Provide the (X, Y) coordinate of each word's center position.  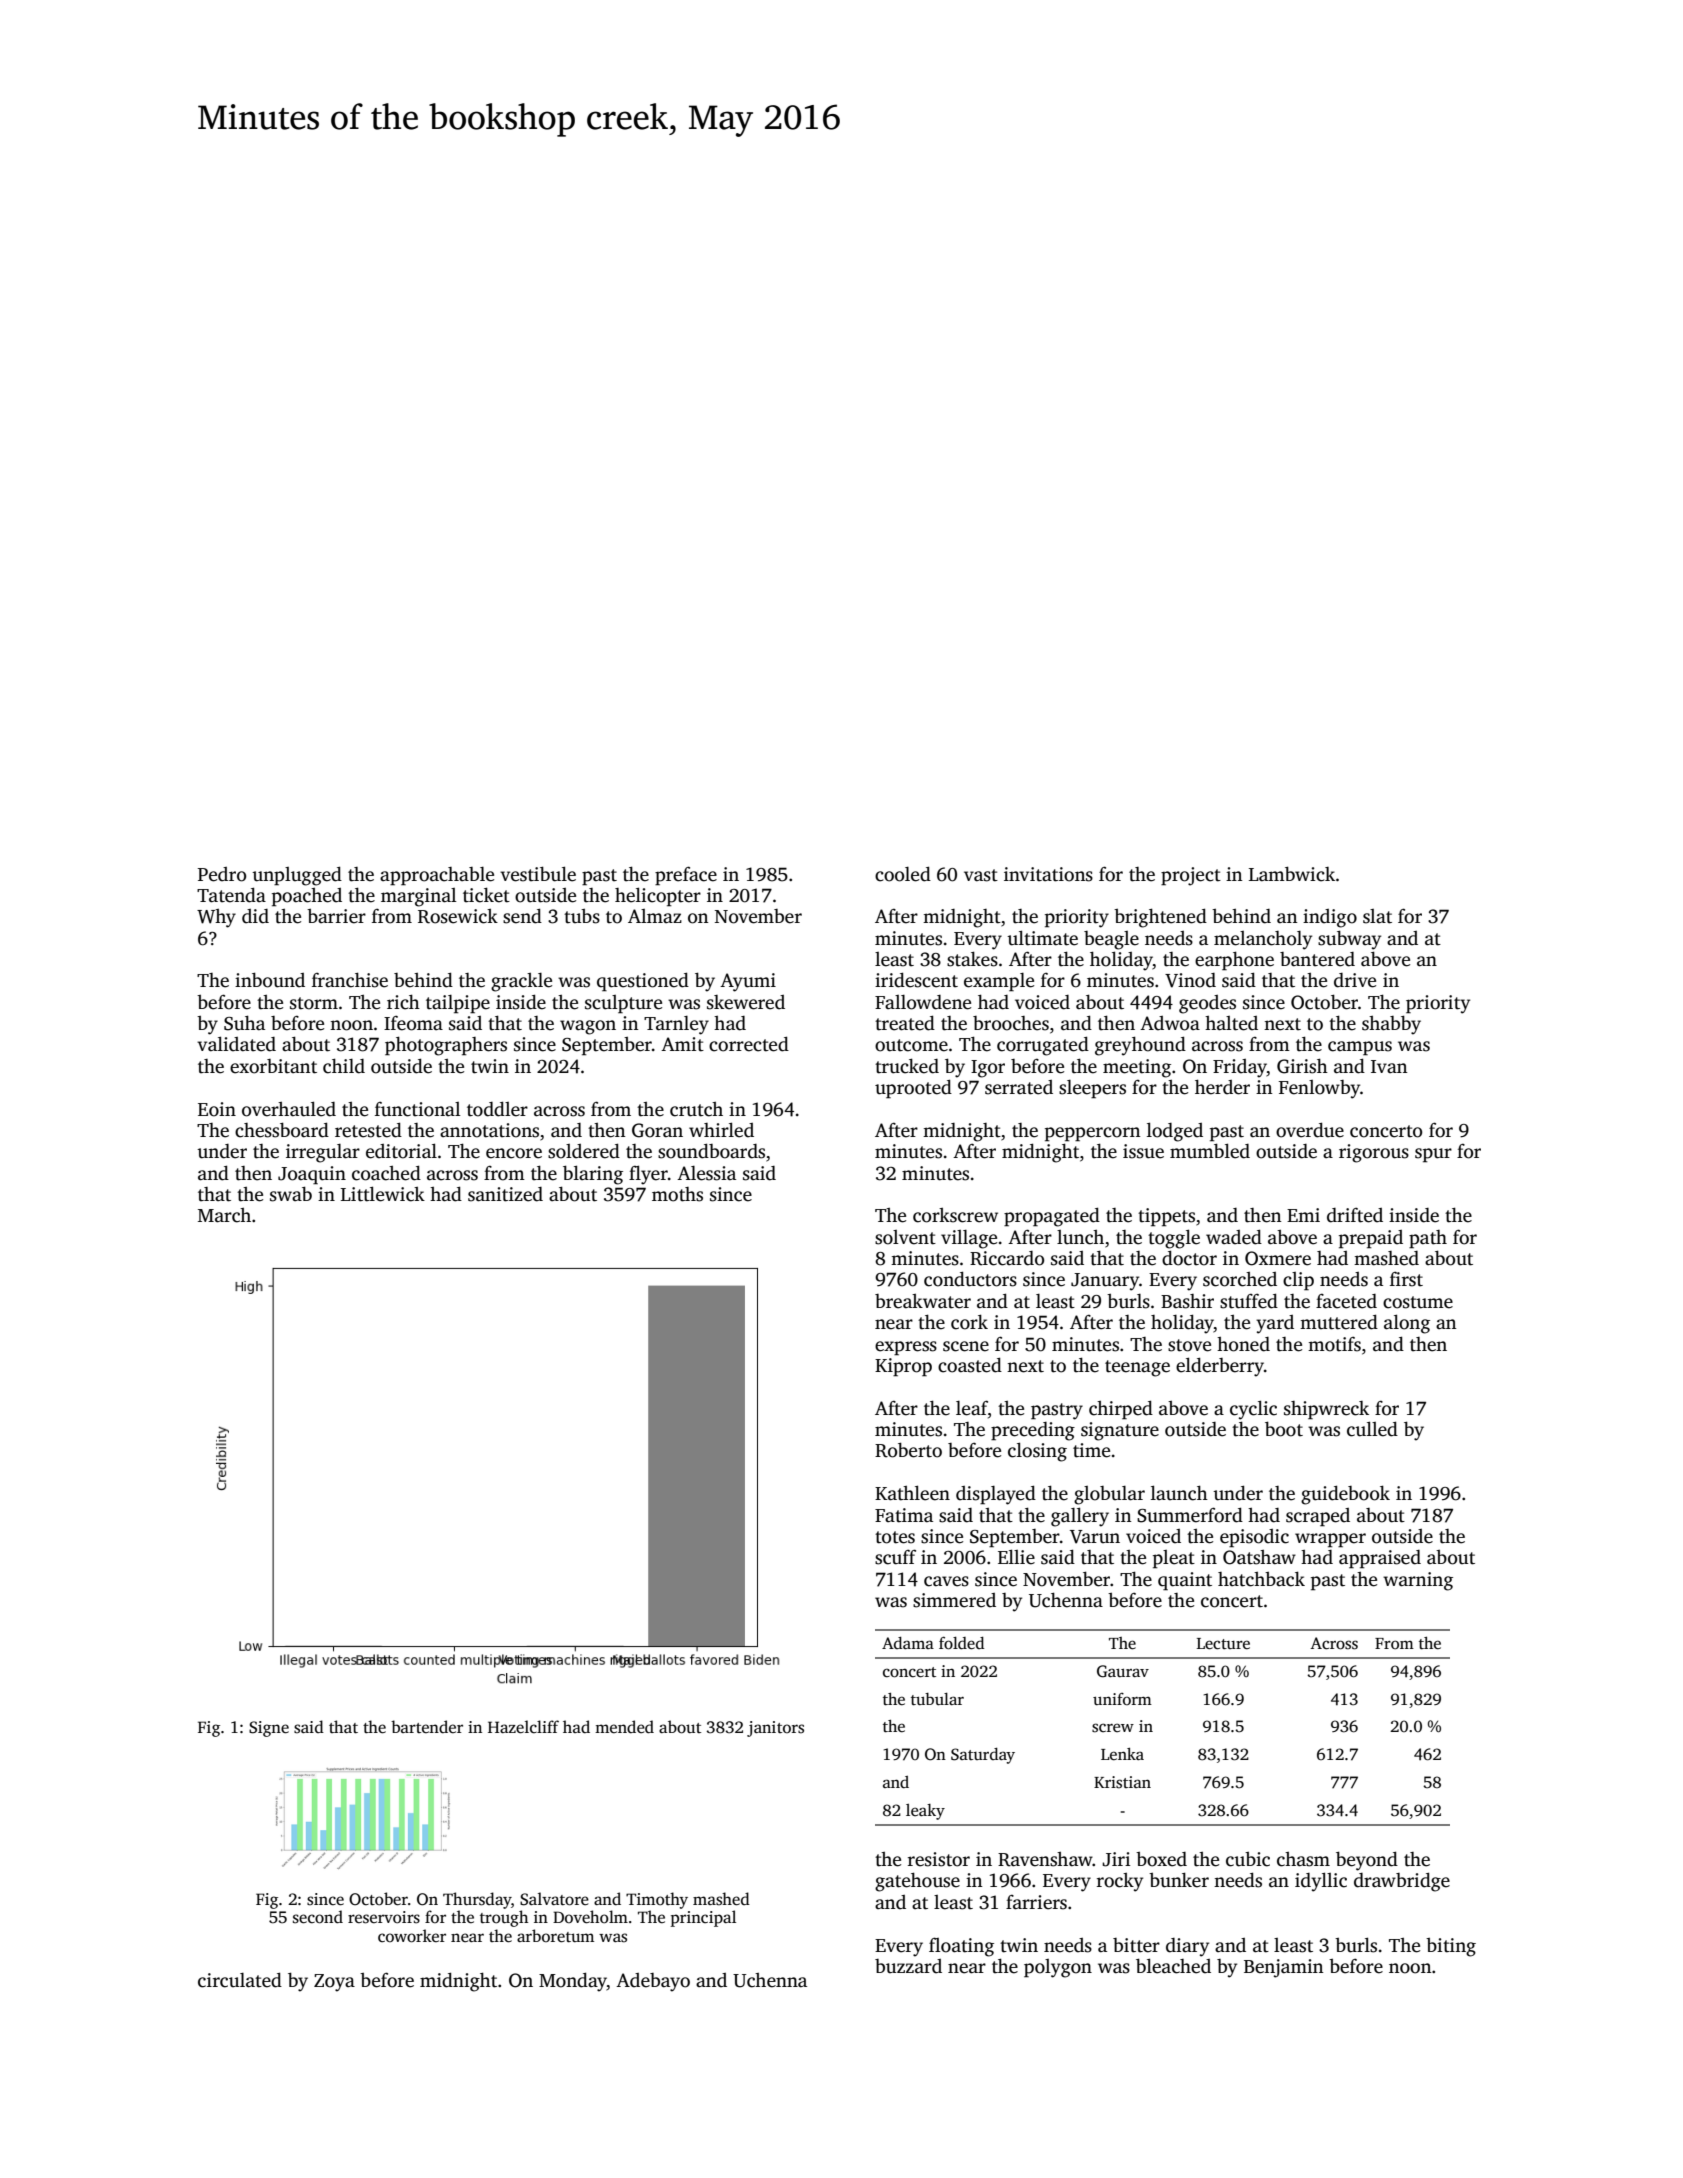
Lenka (1122, 1754)
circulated (240, 1980)
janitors (775, 1729)
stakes (972, 959)
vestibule (538, 874)
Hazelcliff (523, 1727)
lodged (1175, 1132)
